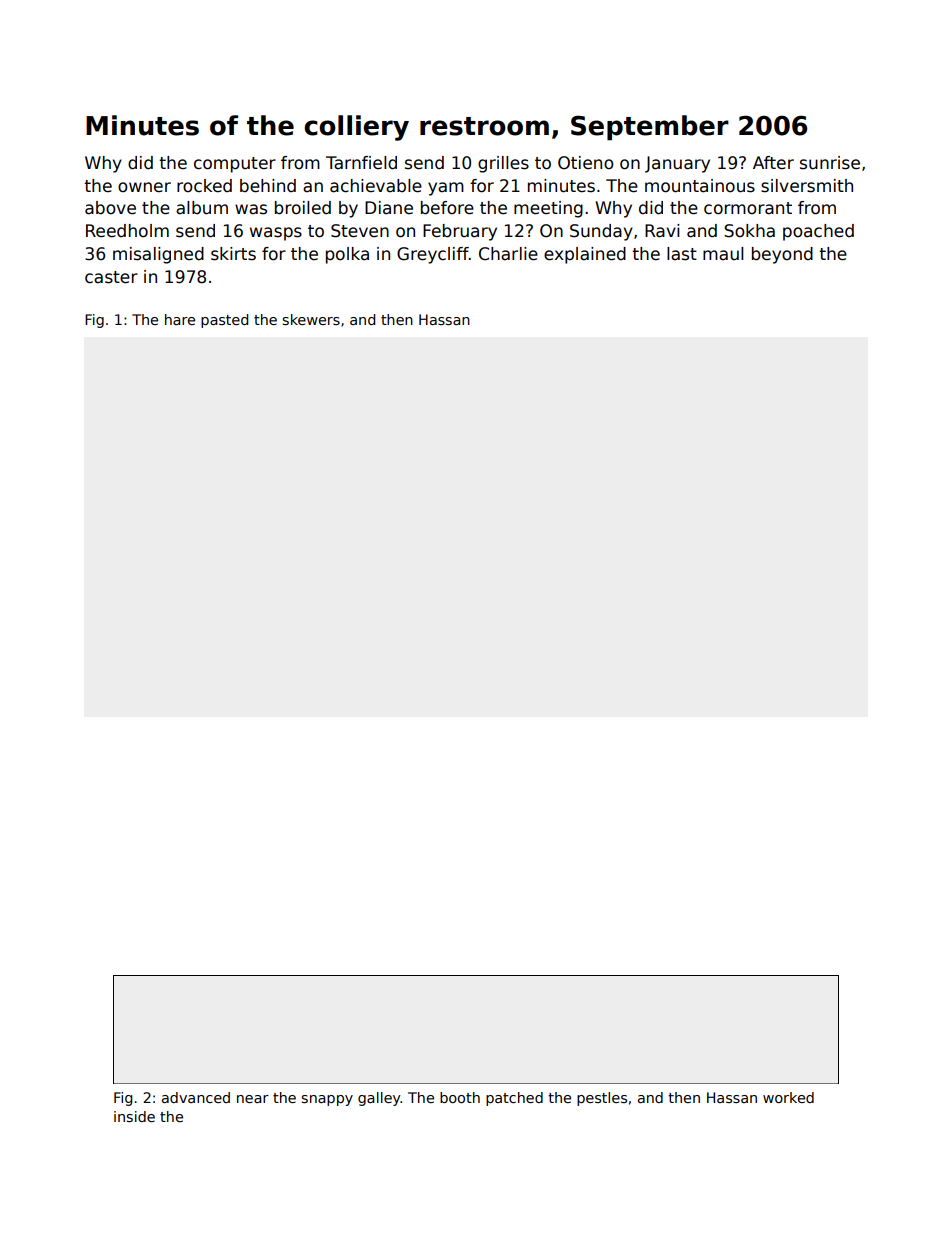  Describe the element at coordinates (224, 321) in the screenshot. I see `pasted` at that location.
